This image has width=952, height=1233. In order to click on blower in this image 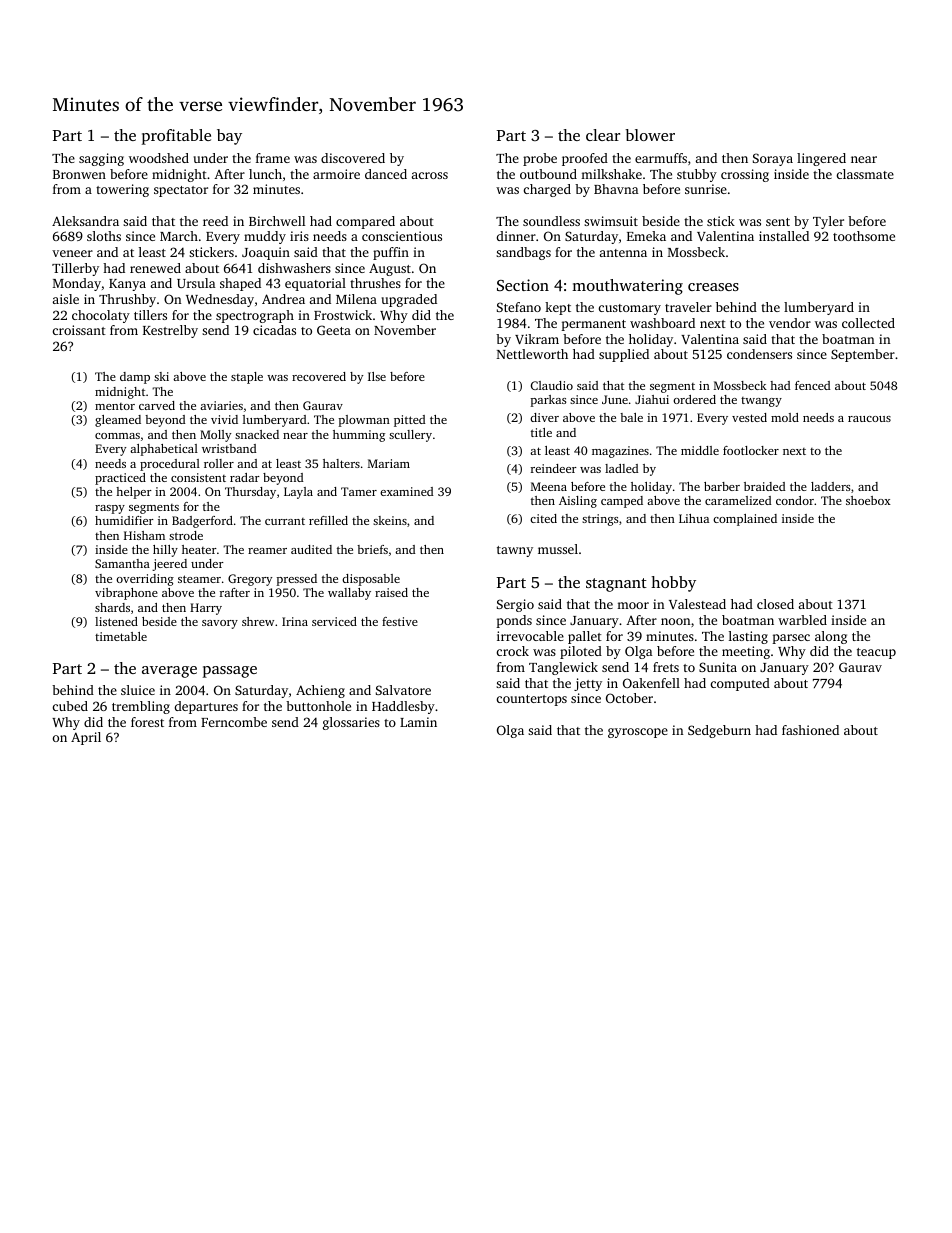, I will do `click(650, 135)`.
